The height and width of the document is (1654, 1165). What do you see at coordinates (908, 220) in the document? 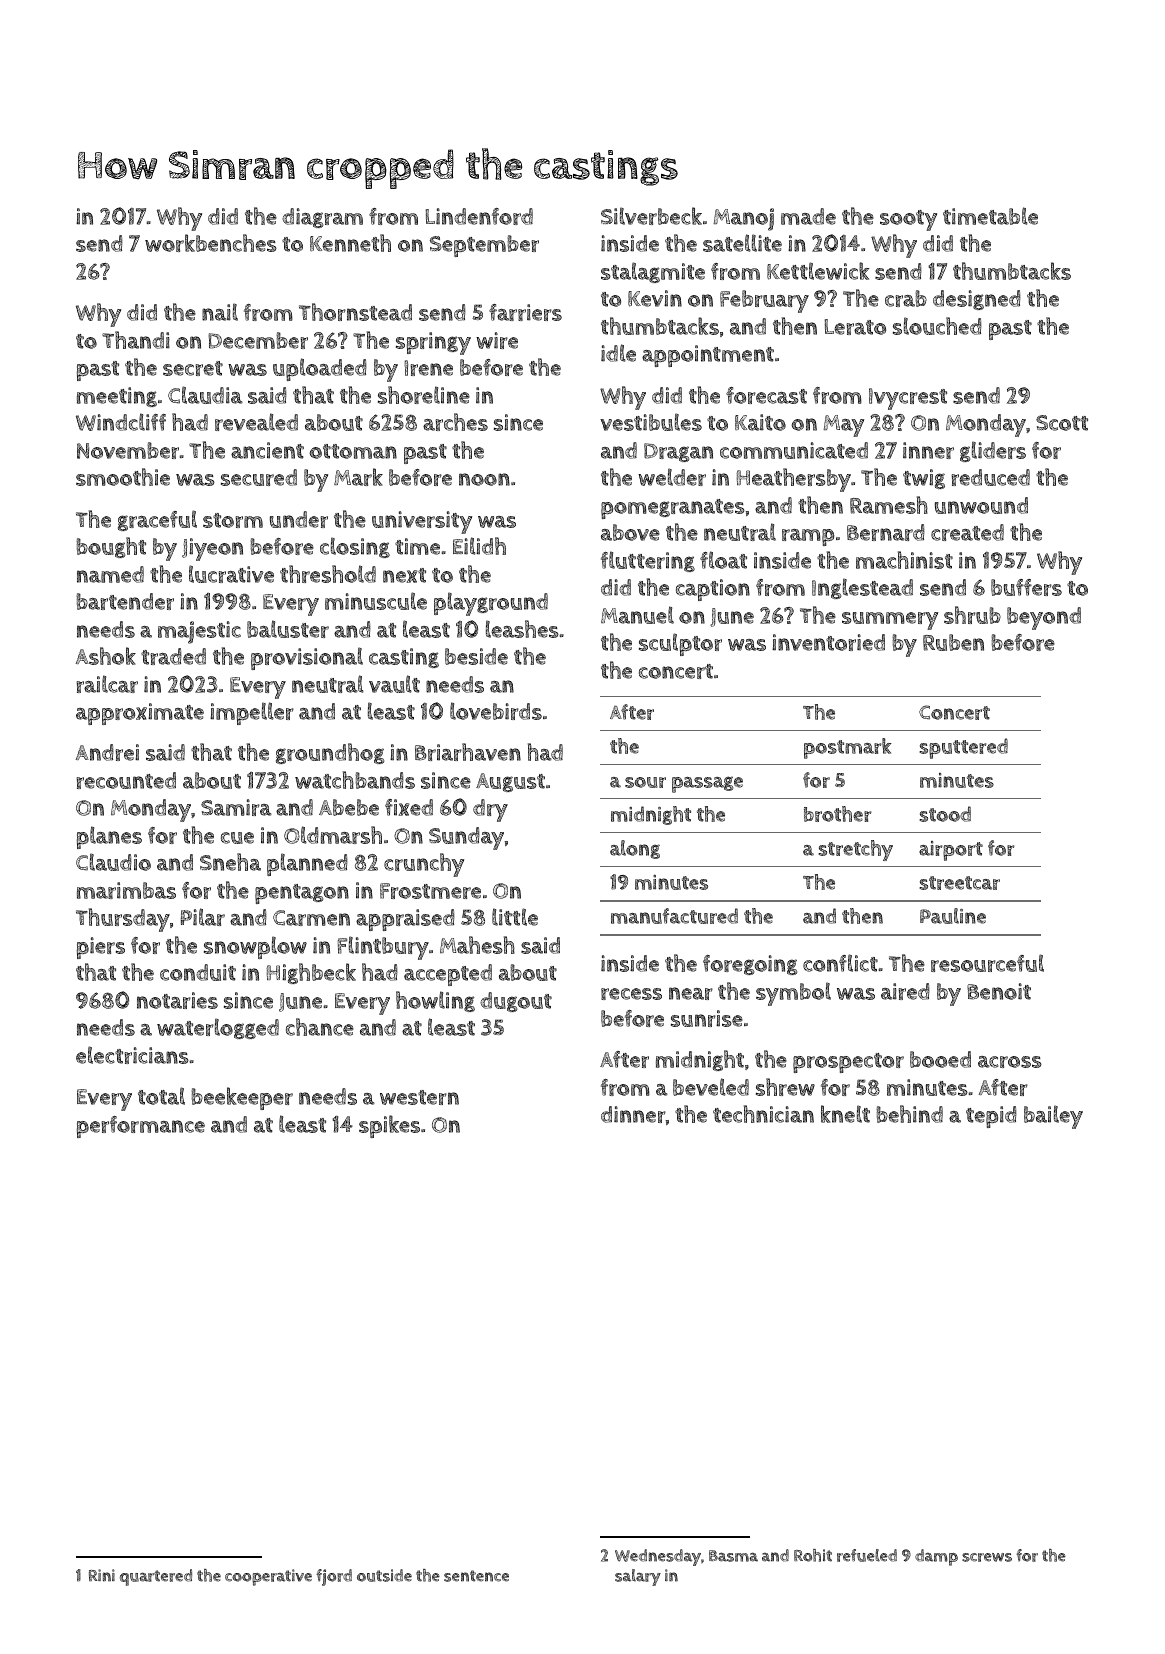
I see `sooty` at bounding box center [908, 220].
